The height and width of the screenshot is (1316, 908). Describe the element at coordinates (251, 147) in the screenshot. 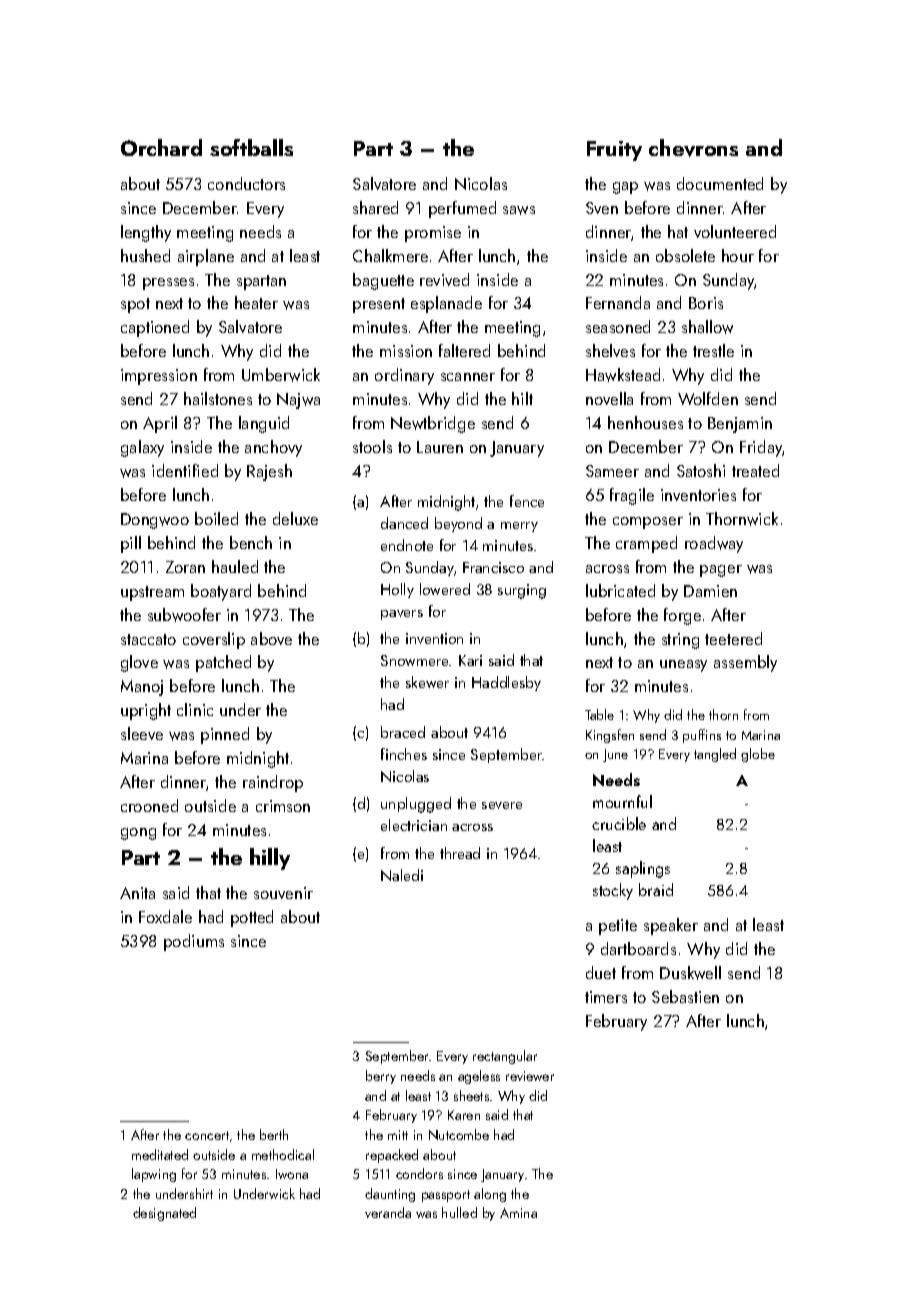

I see `softballs` at that location.
